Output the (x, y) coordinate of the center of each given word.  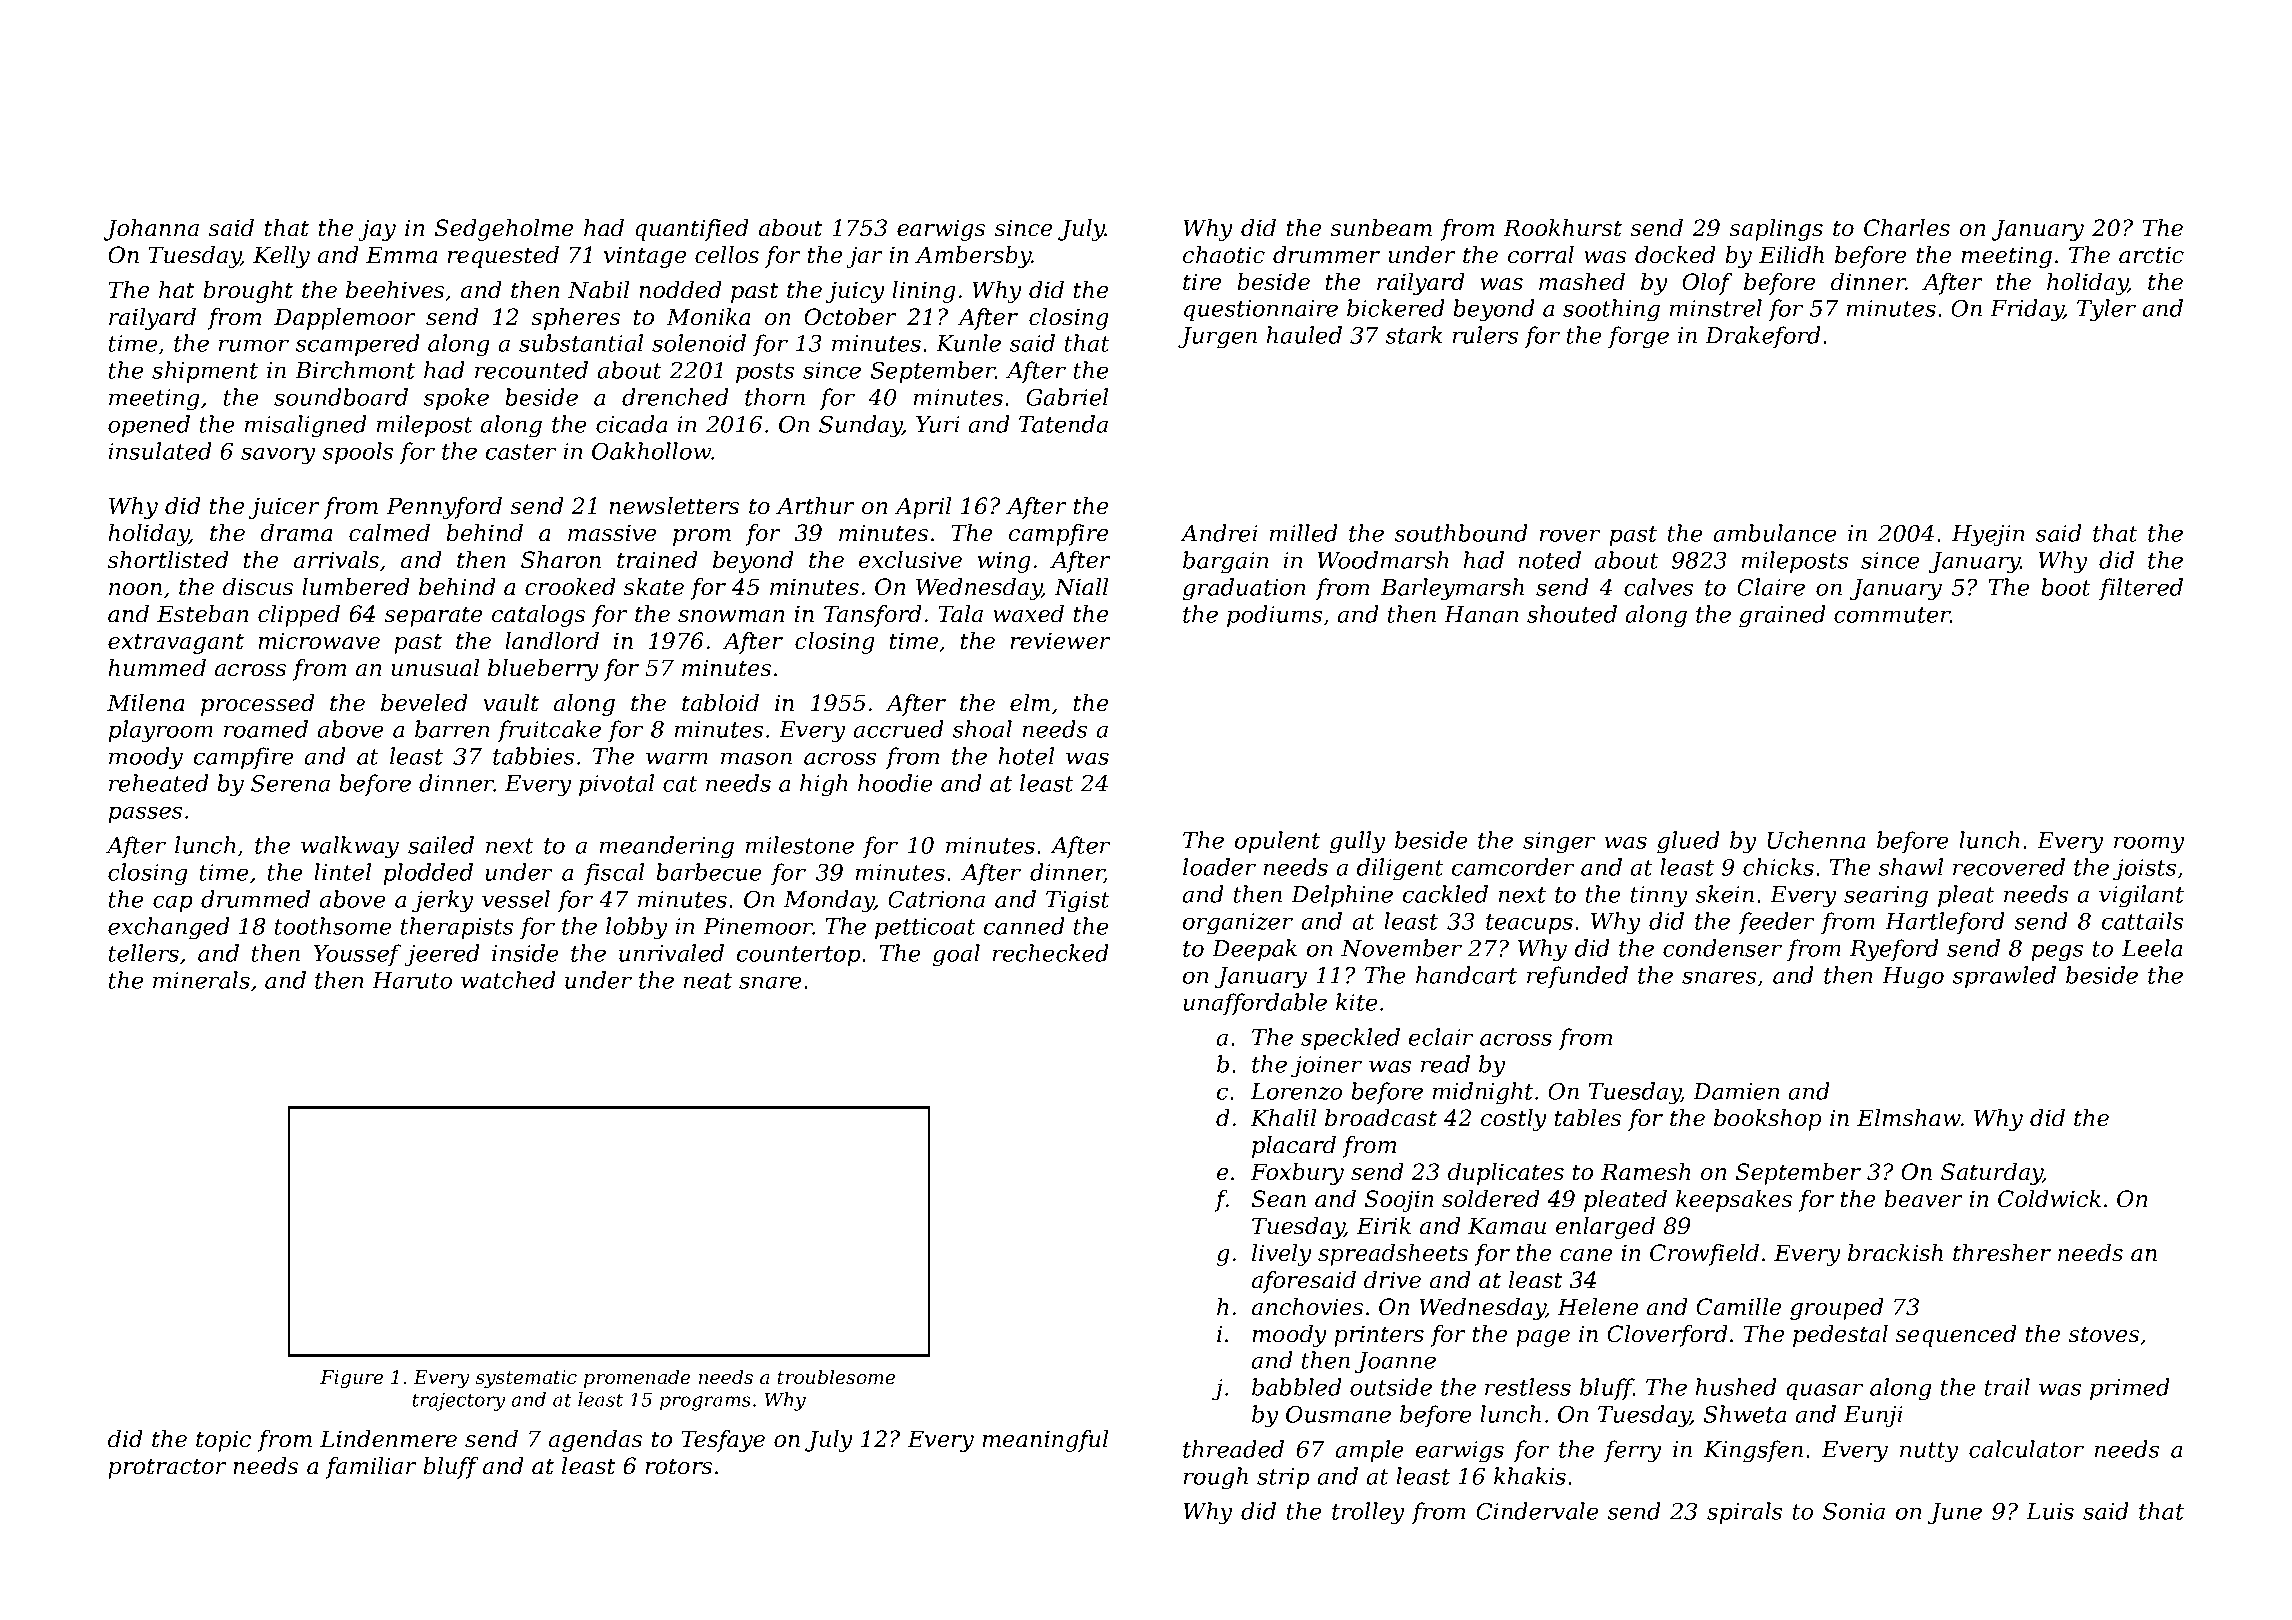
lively (1281, 1255)
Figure (352, 1379)
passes (145, 814)
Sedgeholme (504, 230)
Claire (1771, 587)
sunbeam (1381, 228)
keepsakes (1734, 1201)
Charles (1907, 228)
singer (1559, 843)
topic (223, 1441)
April (923, 508)
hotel (1026, 756)
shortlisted (168, 560)
